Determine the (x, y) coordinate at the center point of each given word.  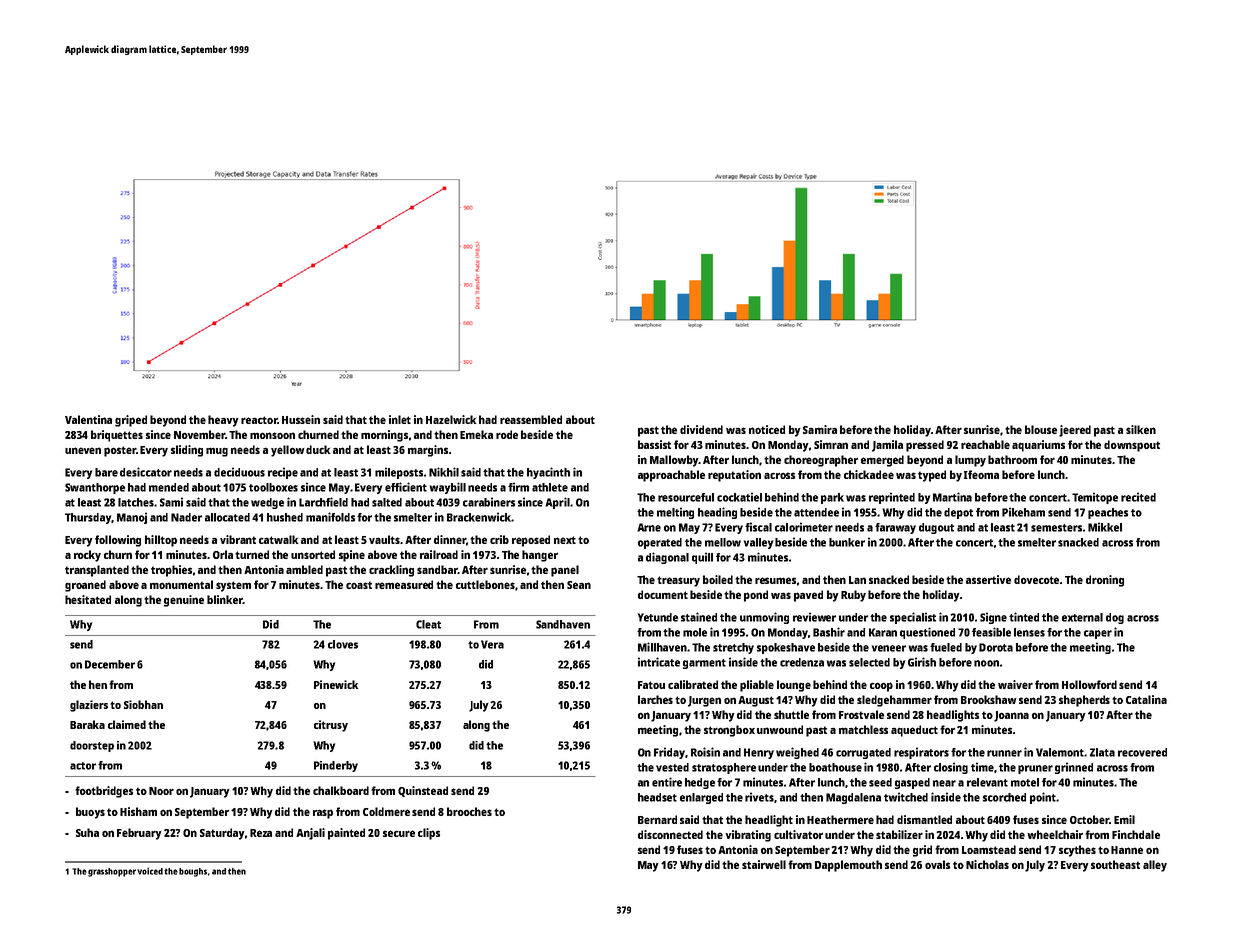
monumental (181, 584)
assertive (988, 579)
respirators (921, 753)
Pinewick (336, 684)
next (565, 540)
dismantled (924, 819)
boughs (193, 872)
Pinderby (336, 766)
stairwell (764, 864)
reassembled (531, 419)
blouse (1041, 429)
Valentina (88, 419)
